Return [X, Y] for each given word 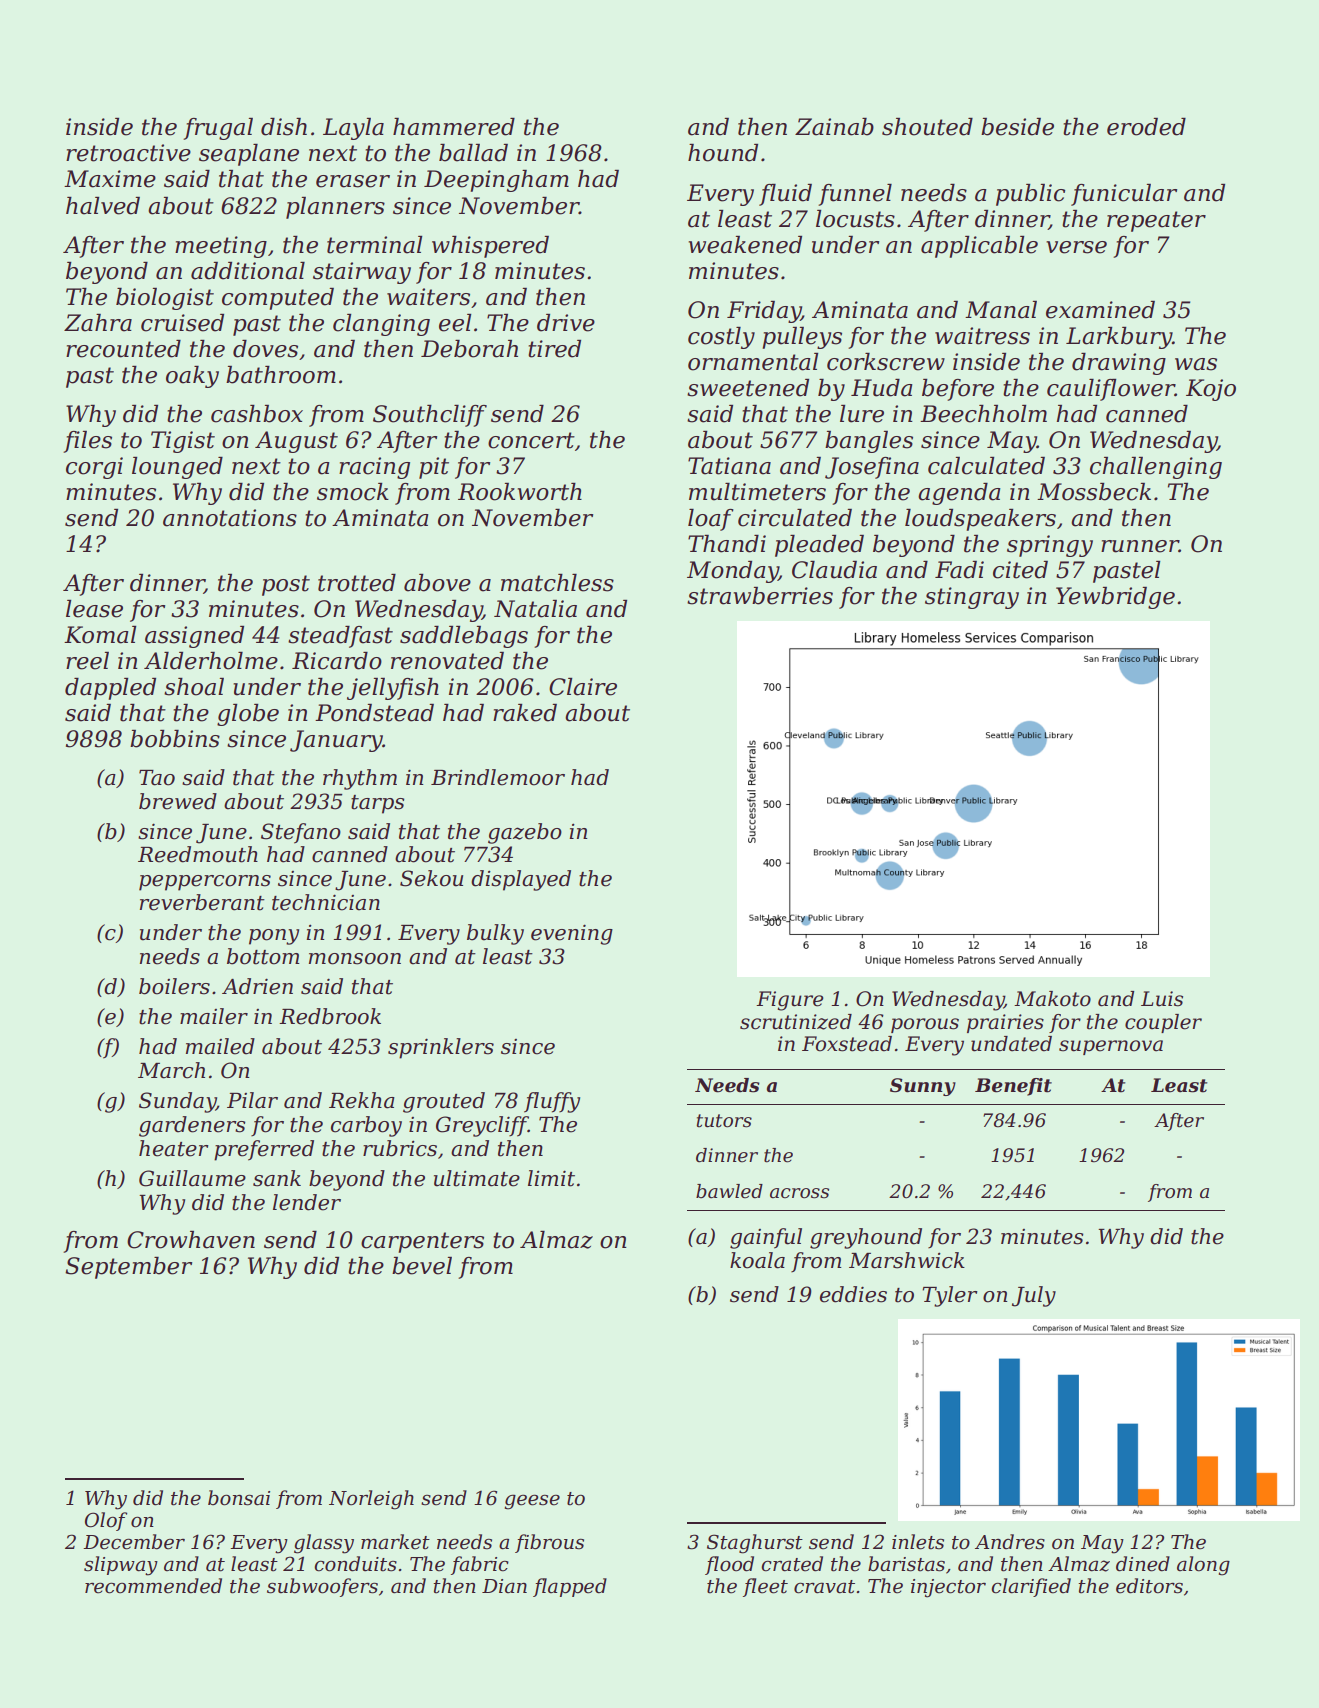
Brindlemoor [498, 777]
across [799, 1193]
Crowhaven [191, 1240]
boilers [174, 986]
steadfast [340, 637]
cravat [824, 1587]
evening [572, 934]
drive [566, 323]
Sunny [923, 1087]
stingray [972, 598]
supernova [1111, 1047]
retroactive [128, 153]
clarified [1031, 1587]
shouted [927, 127]
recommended [153, 1586]
